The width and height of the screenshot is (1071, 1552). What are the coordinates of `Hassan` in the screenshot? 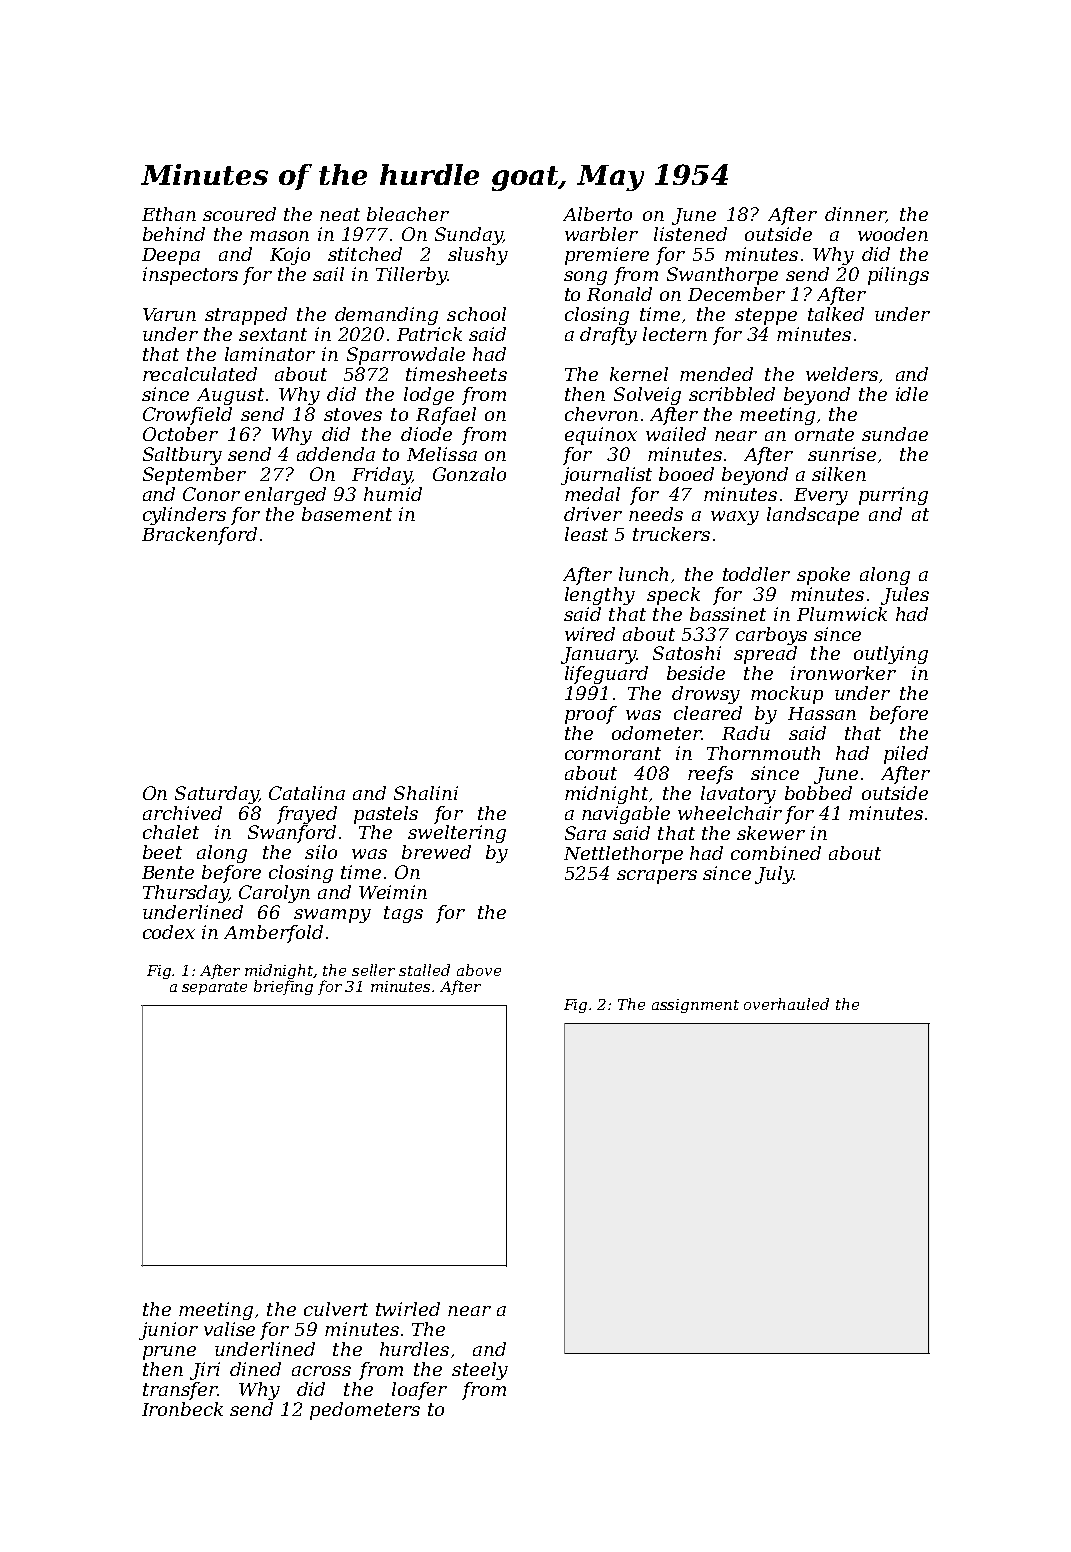 It's located at (822, 713).
